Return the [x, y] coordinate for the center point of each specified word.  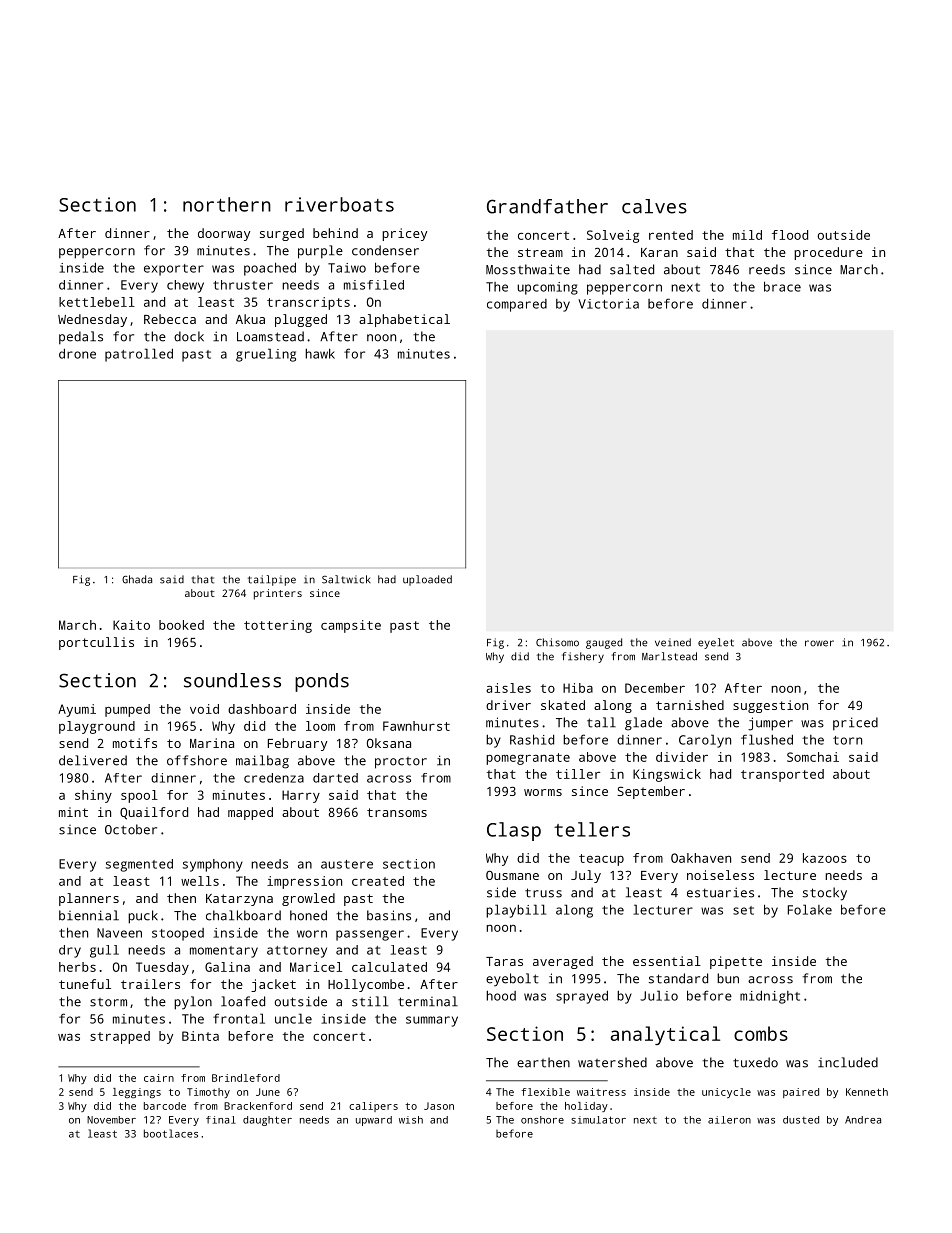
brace [782, 286]
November [111, 1120]
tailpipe [272, 580]
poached [270, 269]
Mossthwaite [528, 269]
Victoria [608, 304]
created [378, 881]
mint [73, 812]
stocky [825, 894]
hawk [320, 354]
